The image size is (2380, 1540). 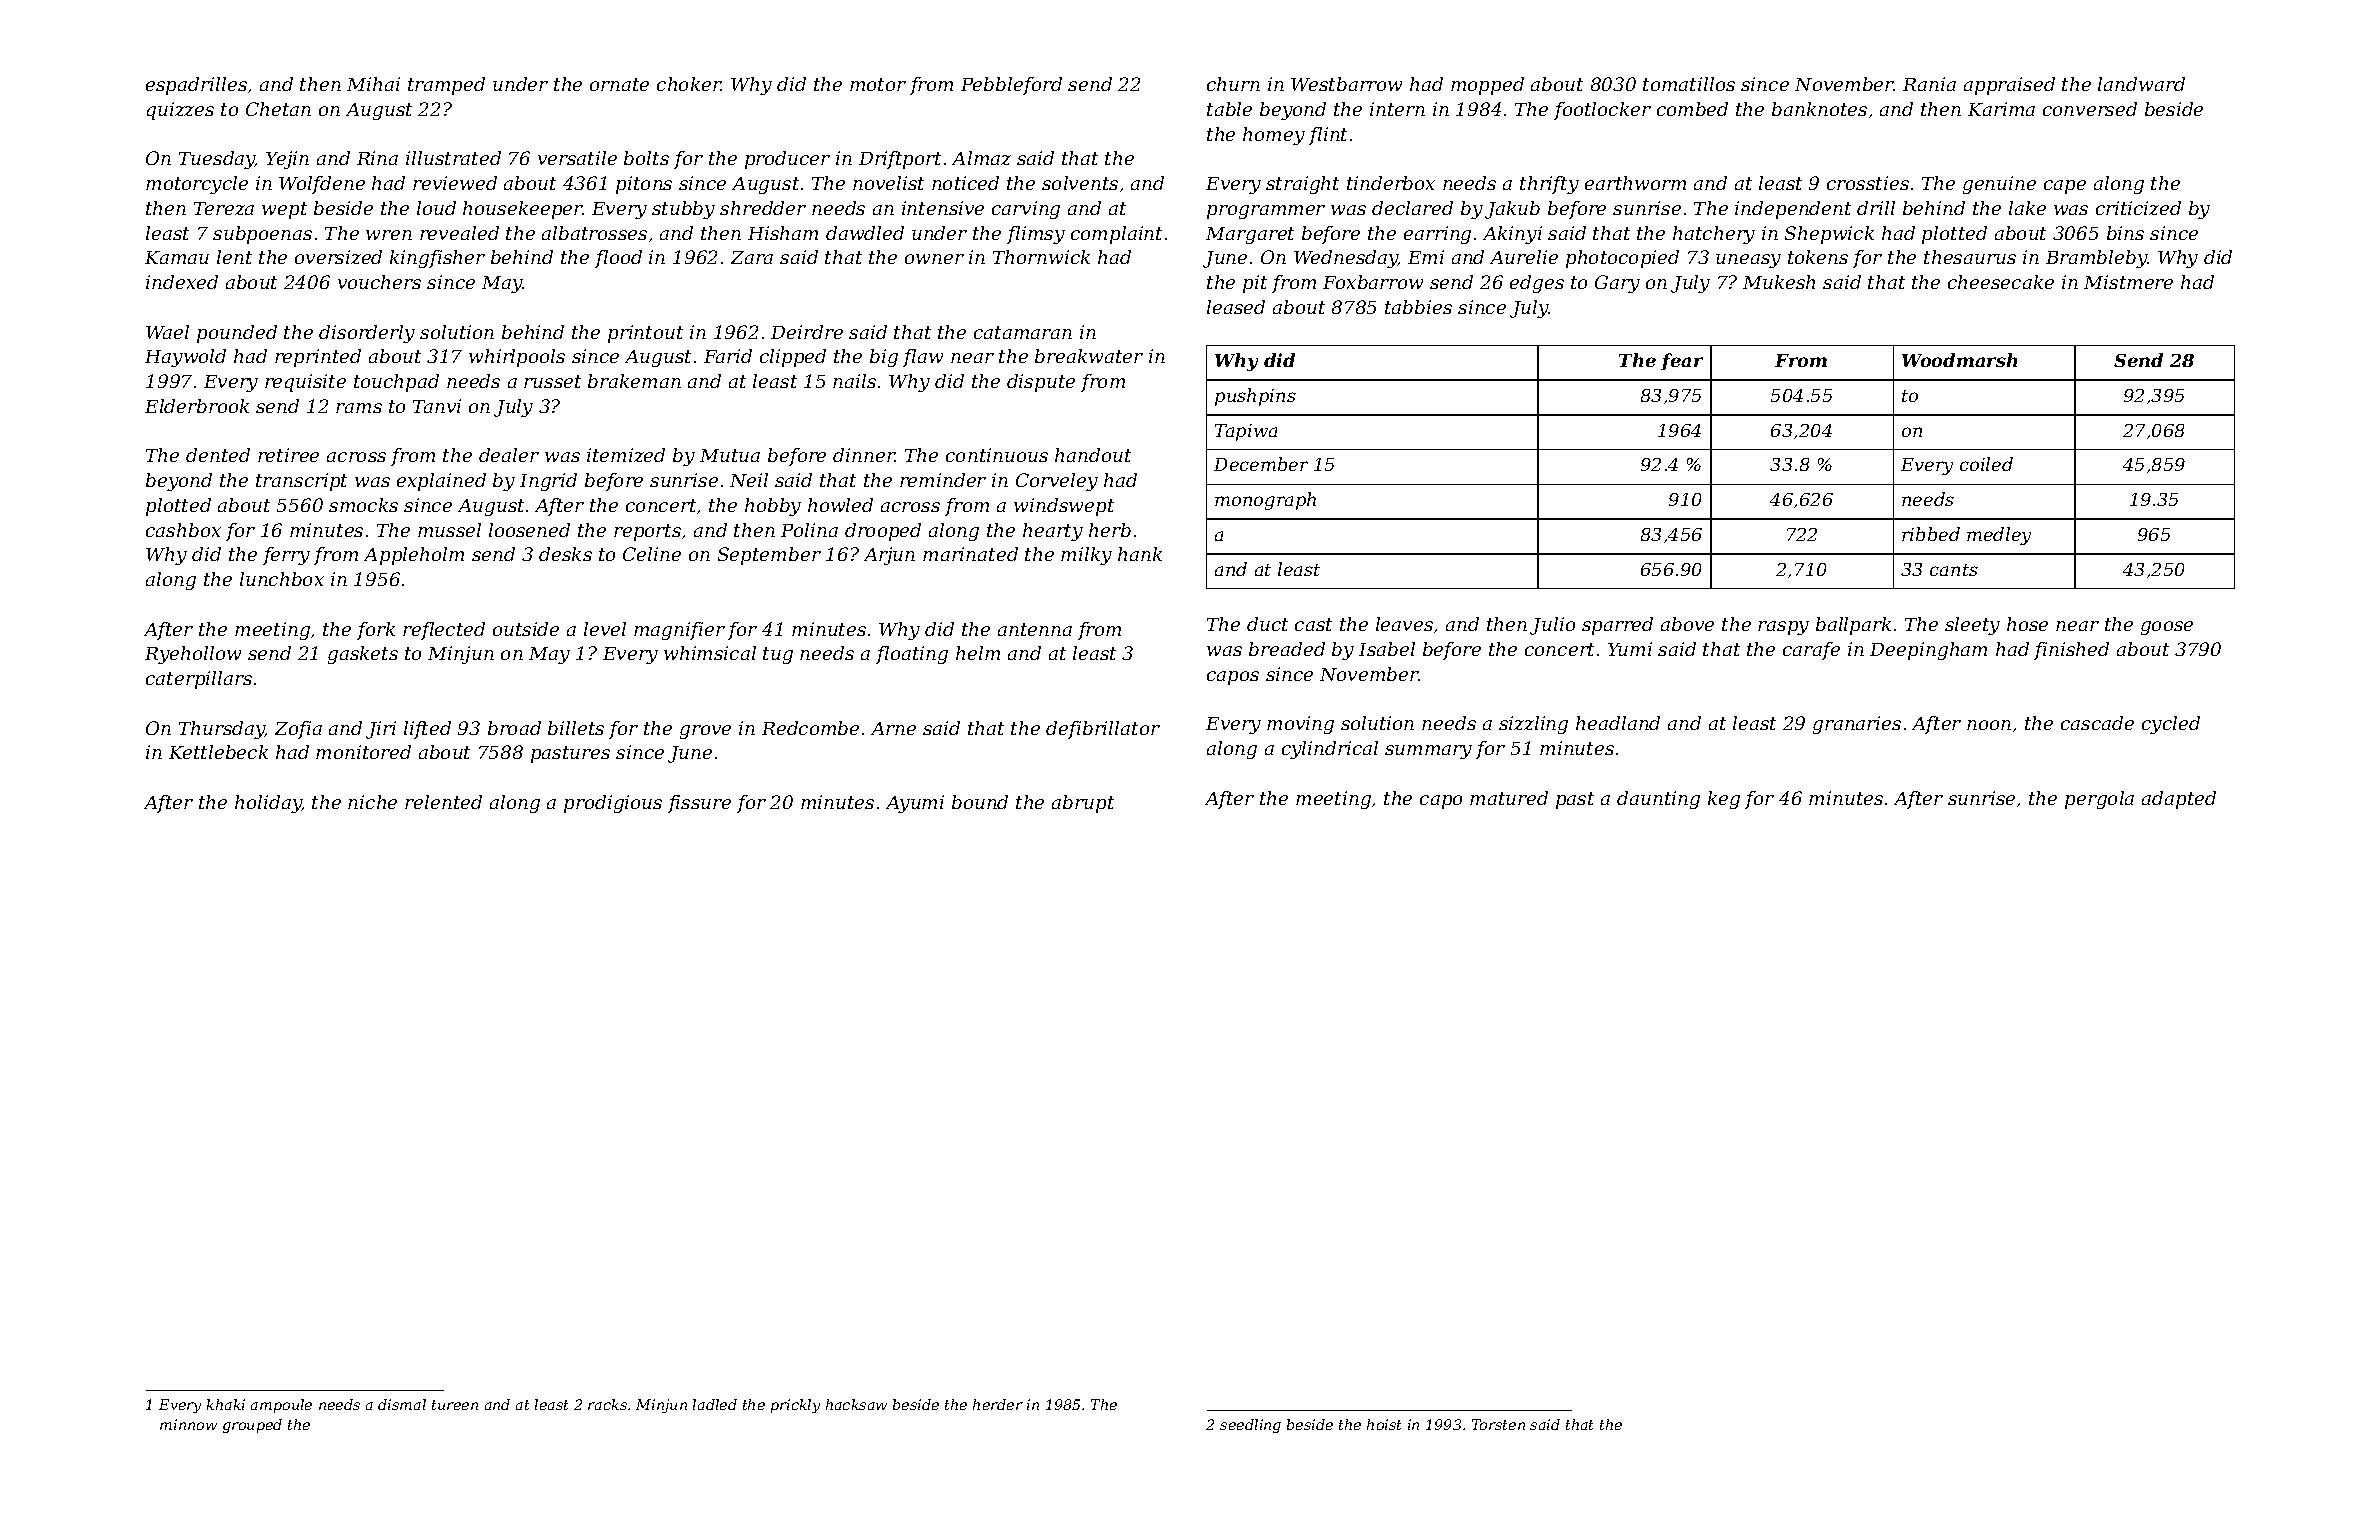 I want to click on medley, so click(x=1999, y=536).
